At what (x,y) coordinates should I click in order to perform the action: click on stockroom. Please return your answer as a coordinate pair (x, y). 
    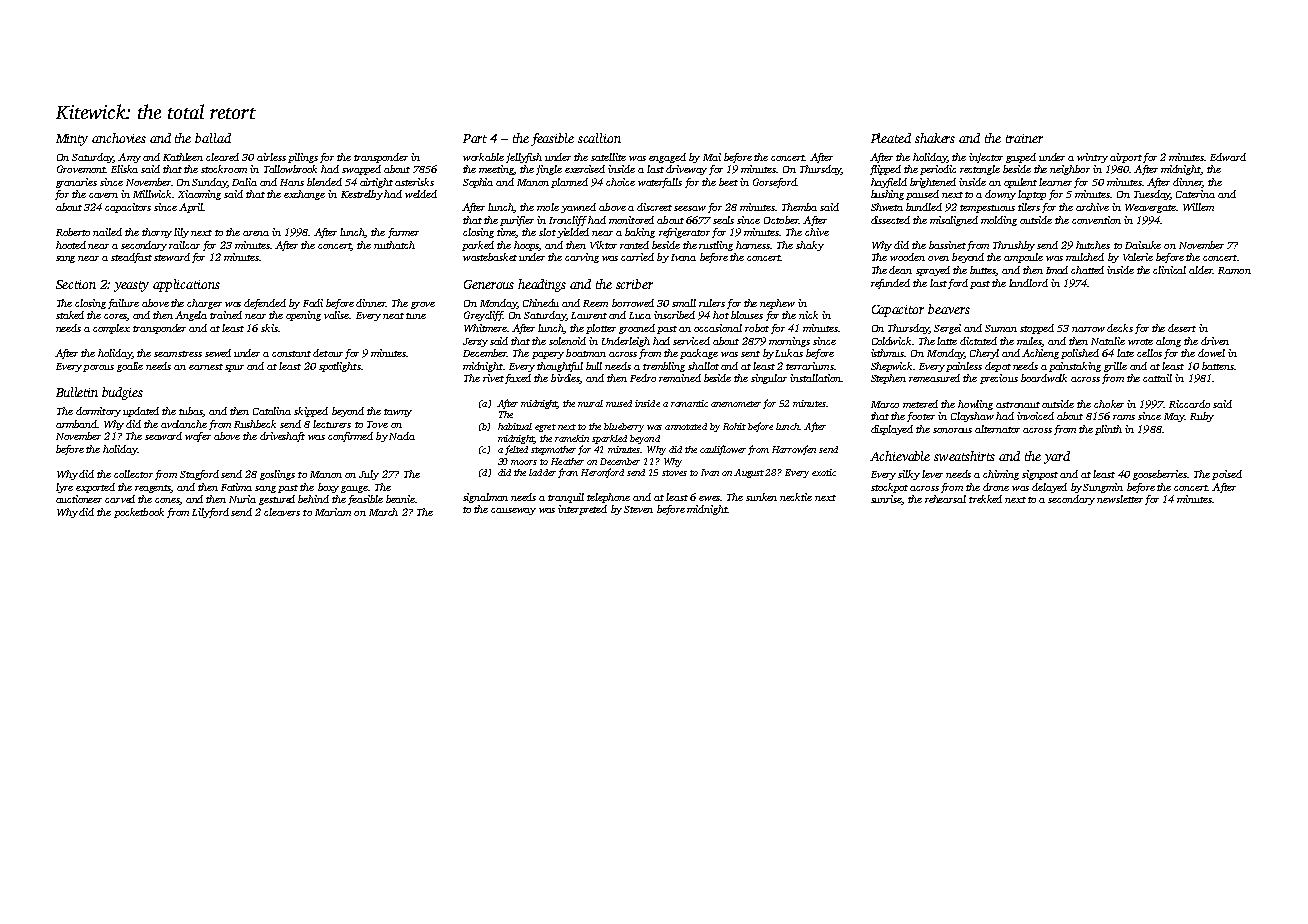
    Looking at the image, I should click on (224, 169).
